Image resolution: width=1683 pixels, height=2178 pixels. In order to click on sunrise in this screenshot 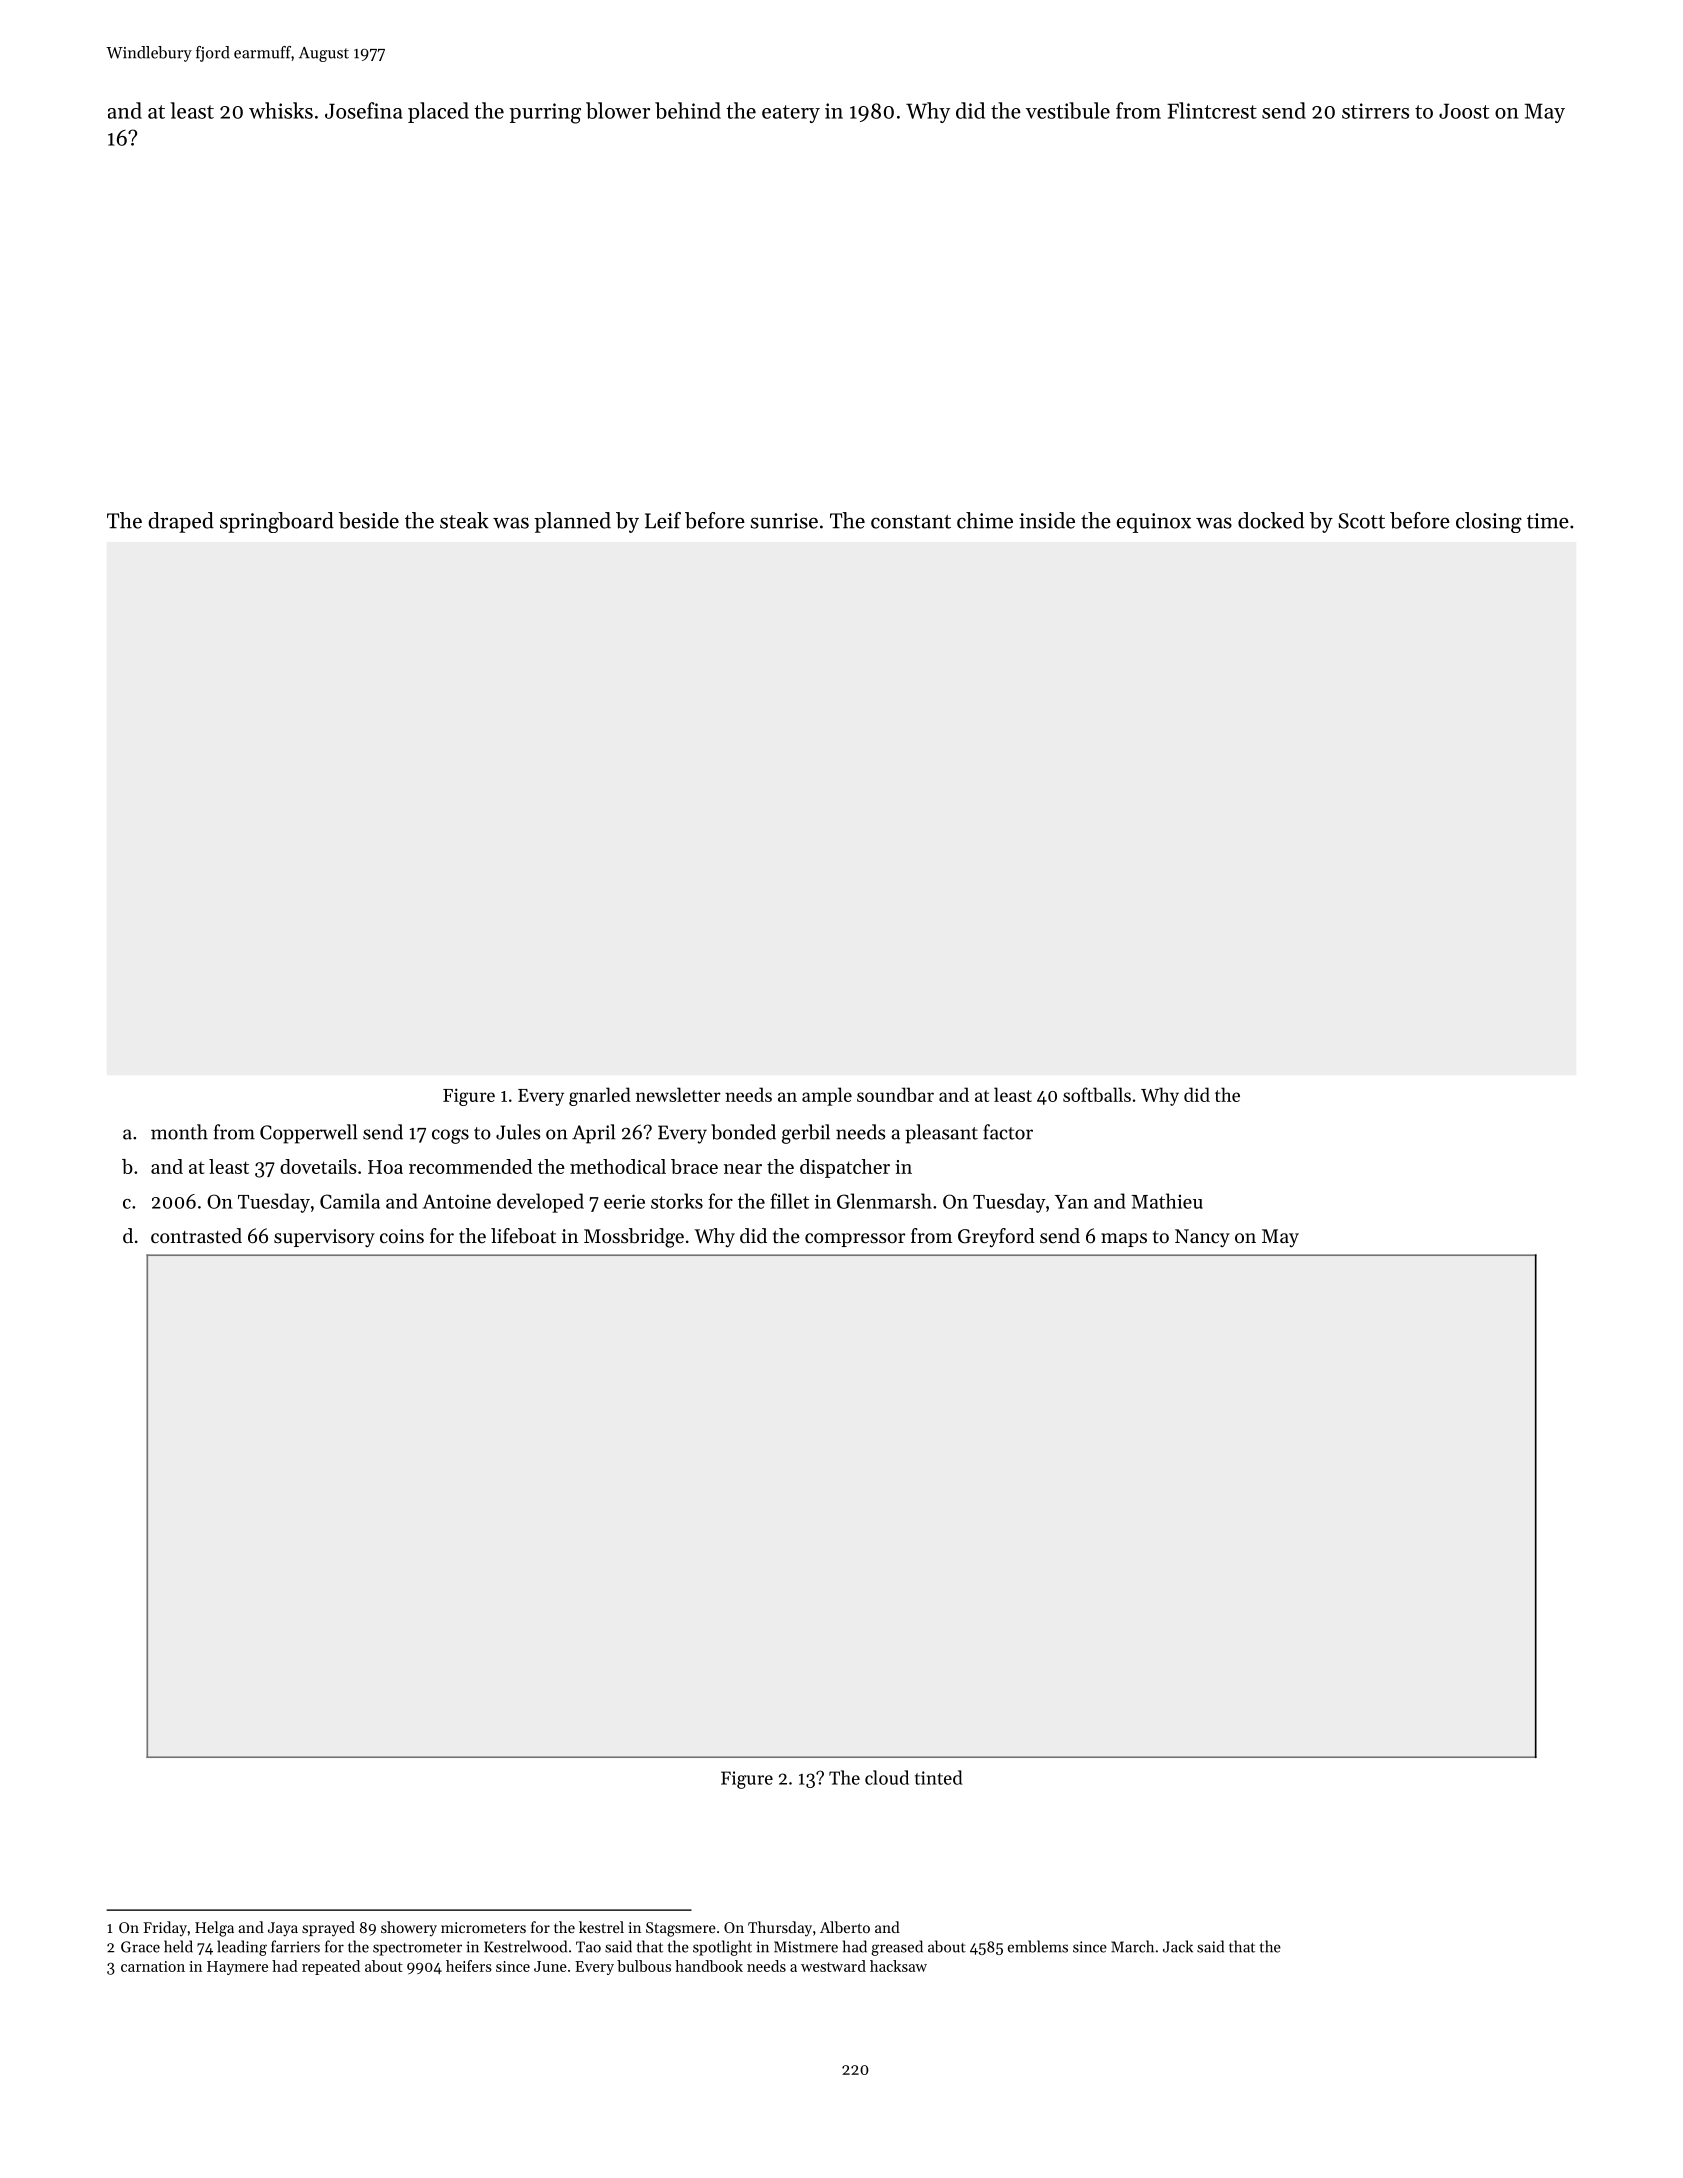, I will do `click(784, 521)`.
